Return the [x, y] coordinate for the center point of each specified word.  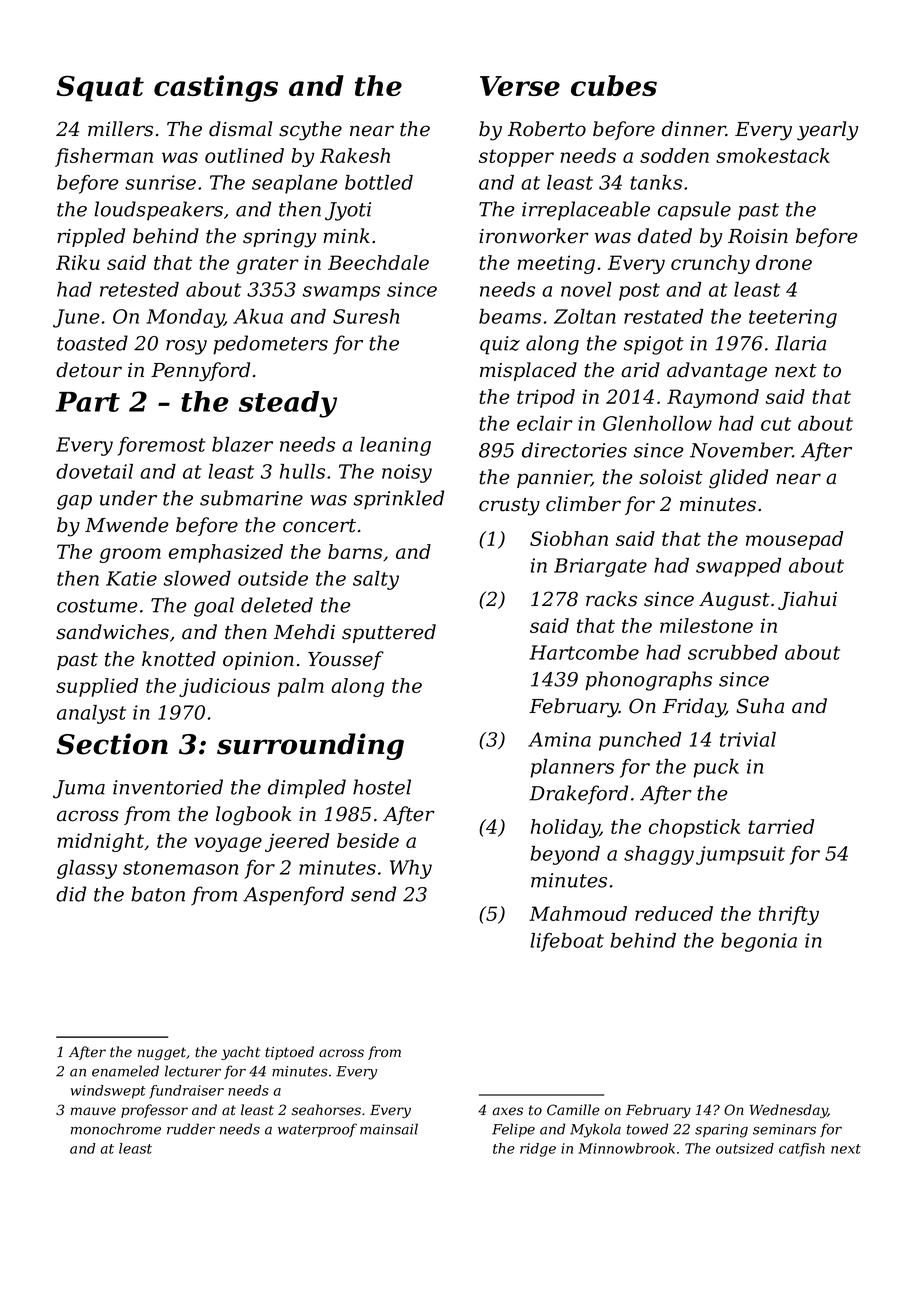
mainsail [389, 1129]
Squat [100, 88]
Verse [520, 86]
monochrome [116, 1129]
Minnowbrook [626, 1148]
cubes [614, 85]
